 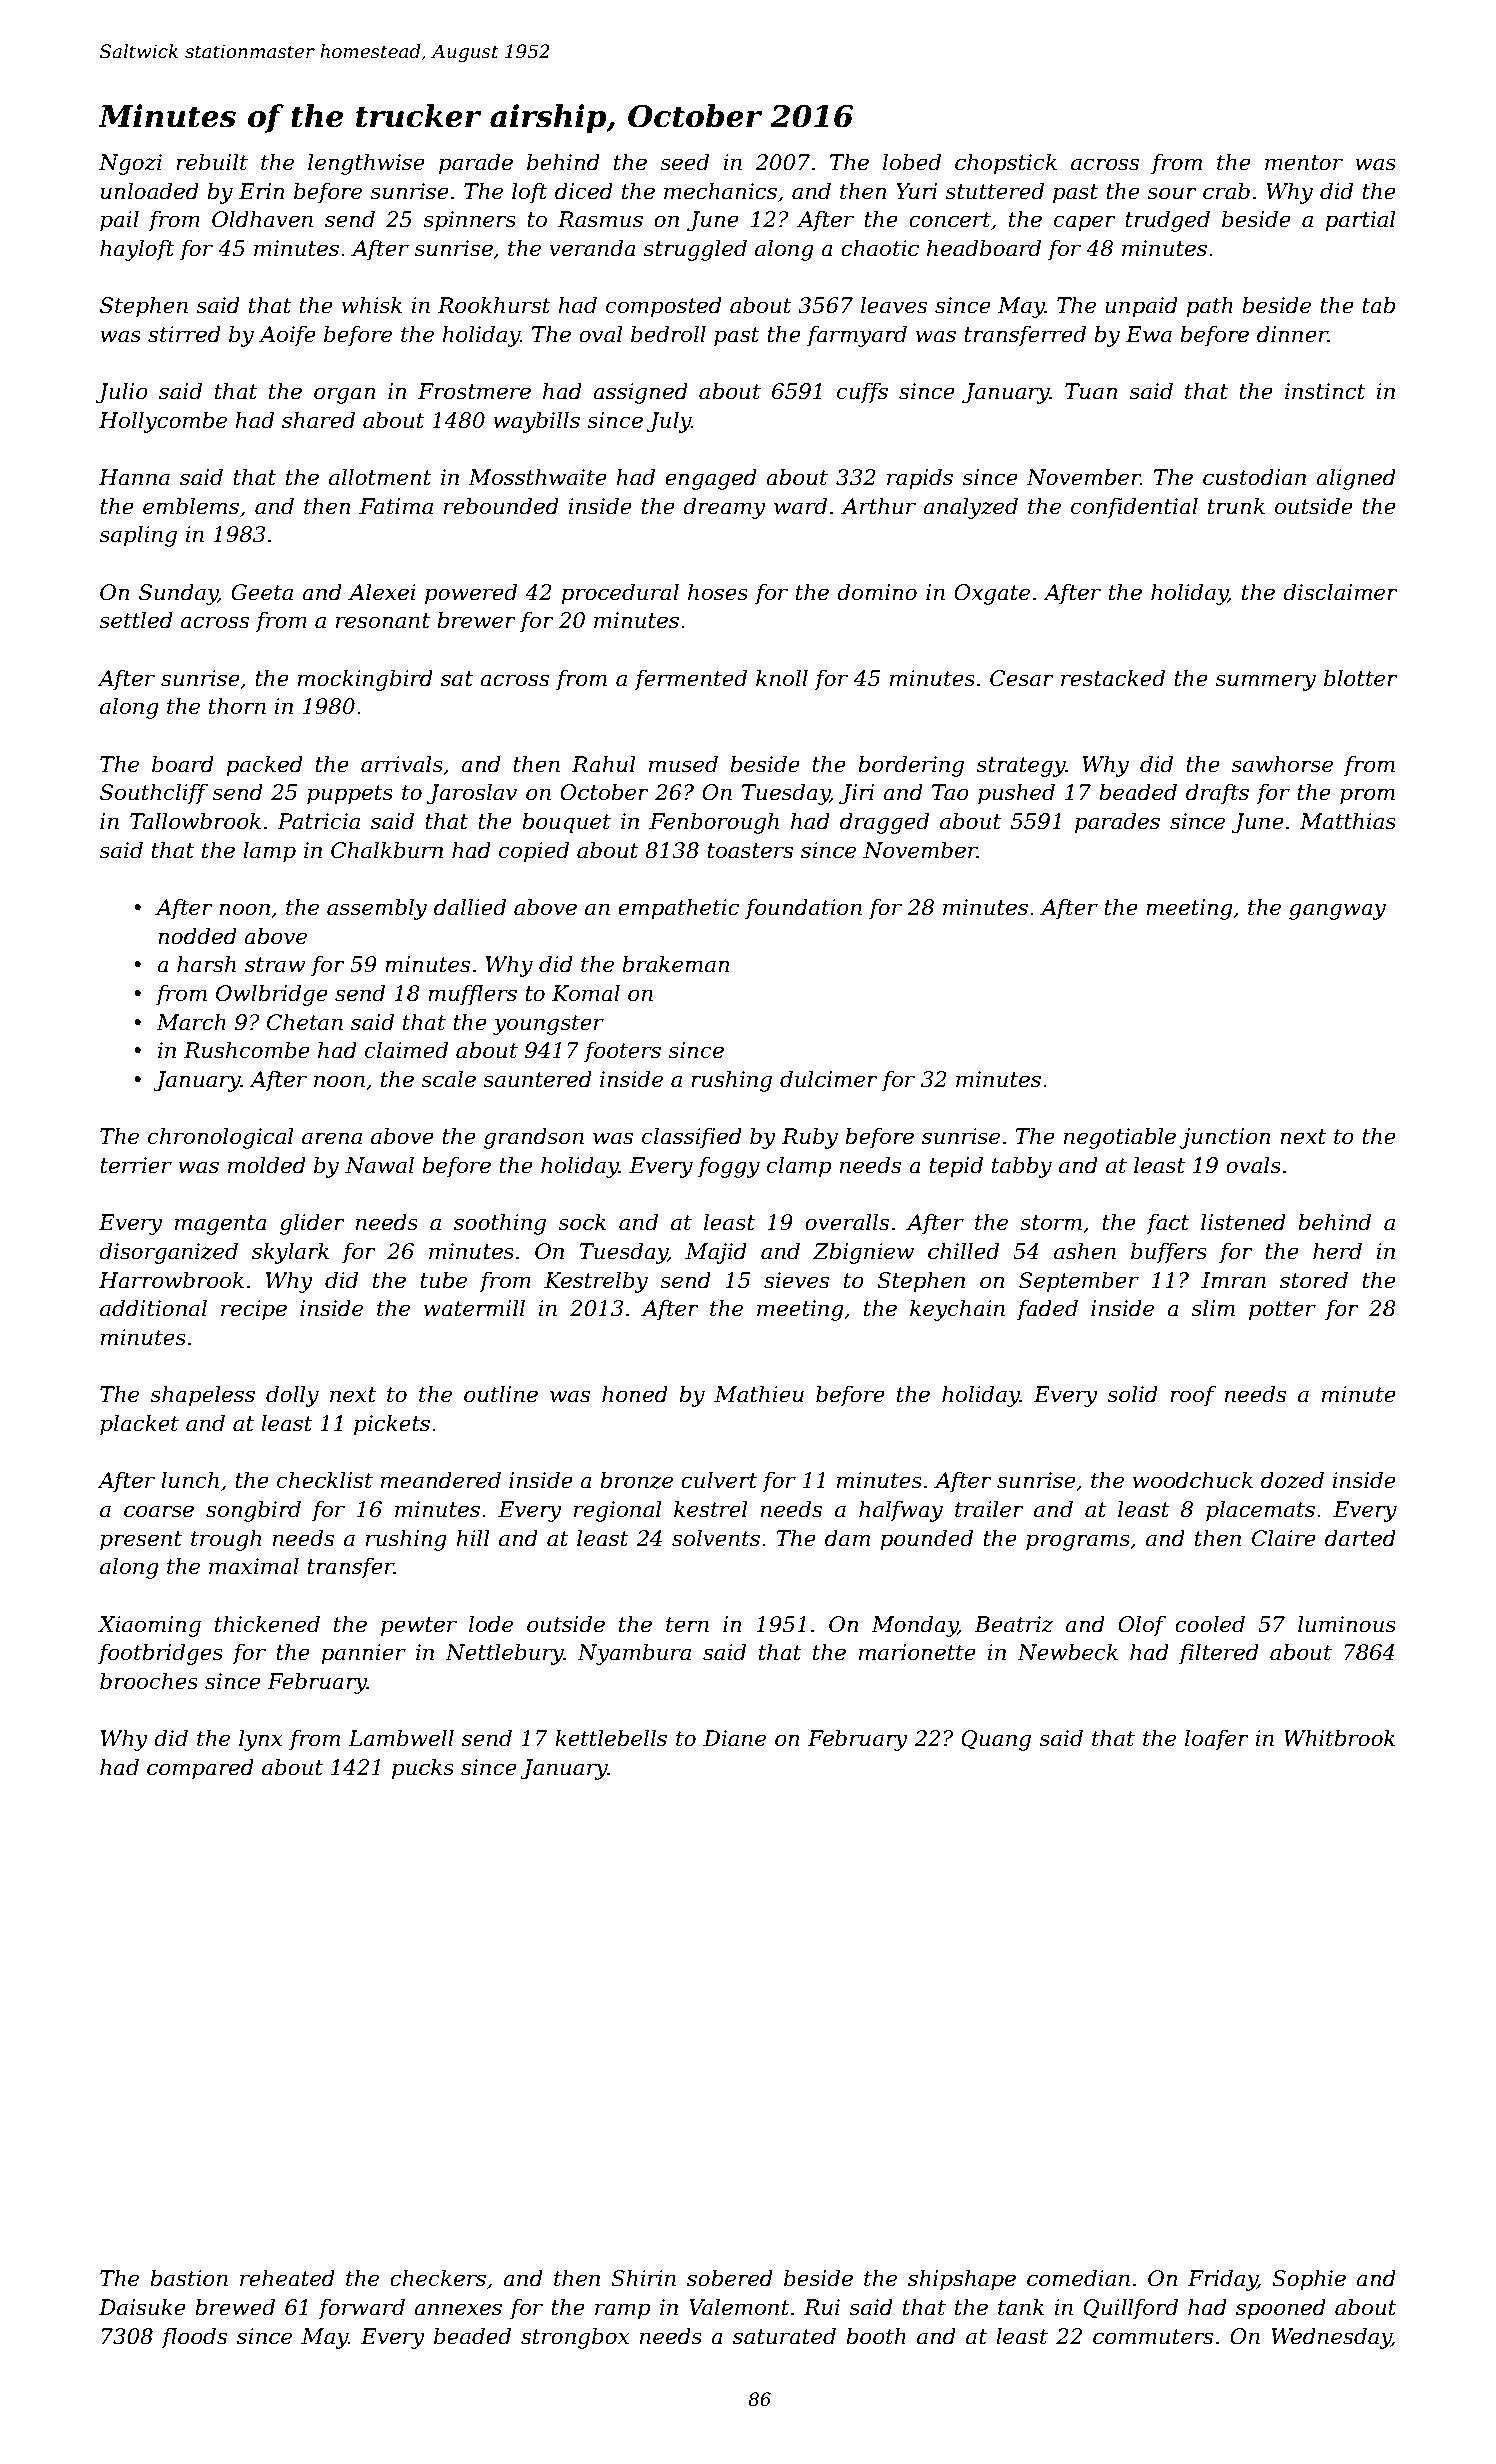 What do you see at coordinates (687, 1625) in the page?
I see `tern` at bounding box center [687, 1625].
